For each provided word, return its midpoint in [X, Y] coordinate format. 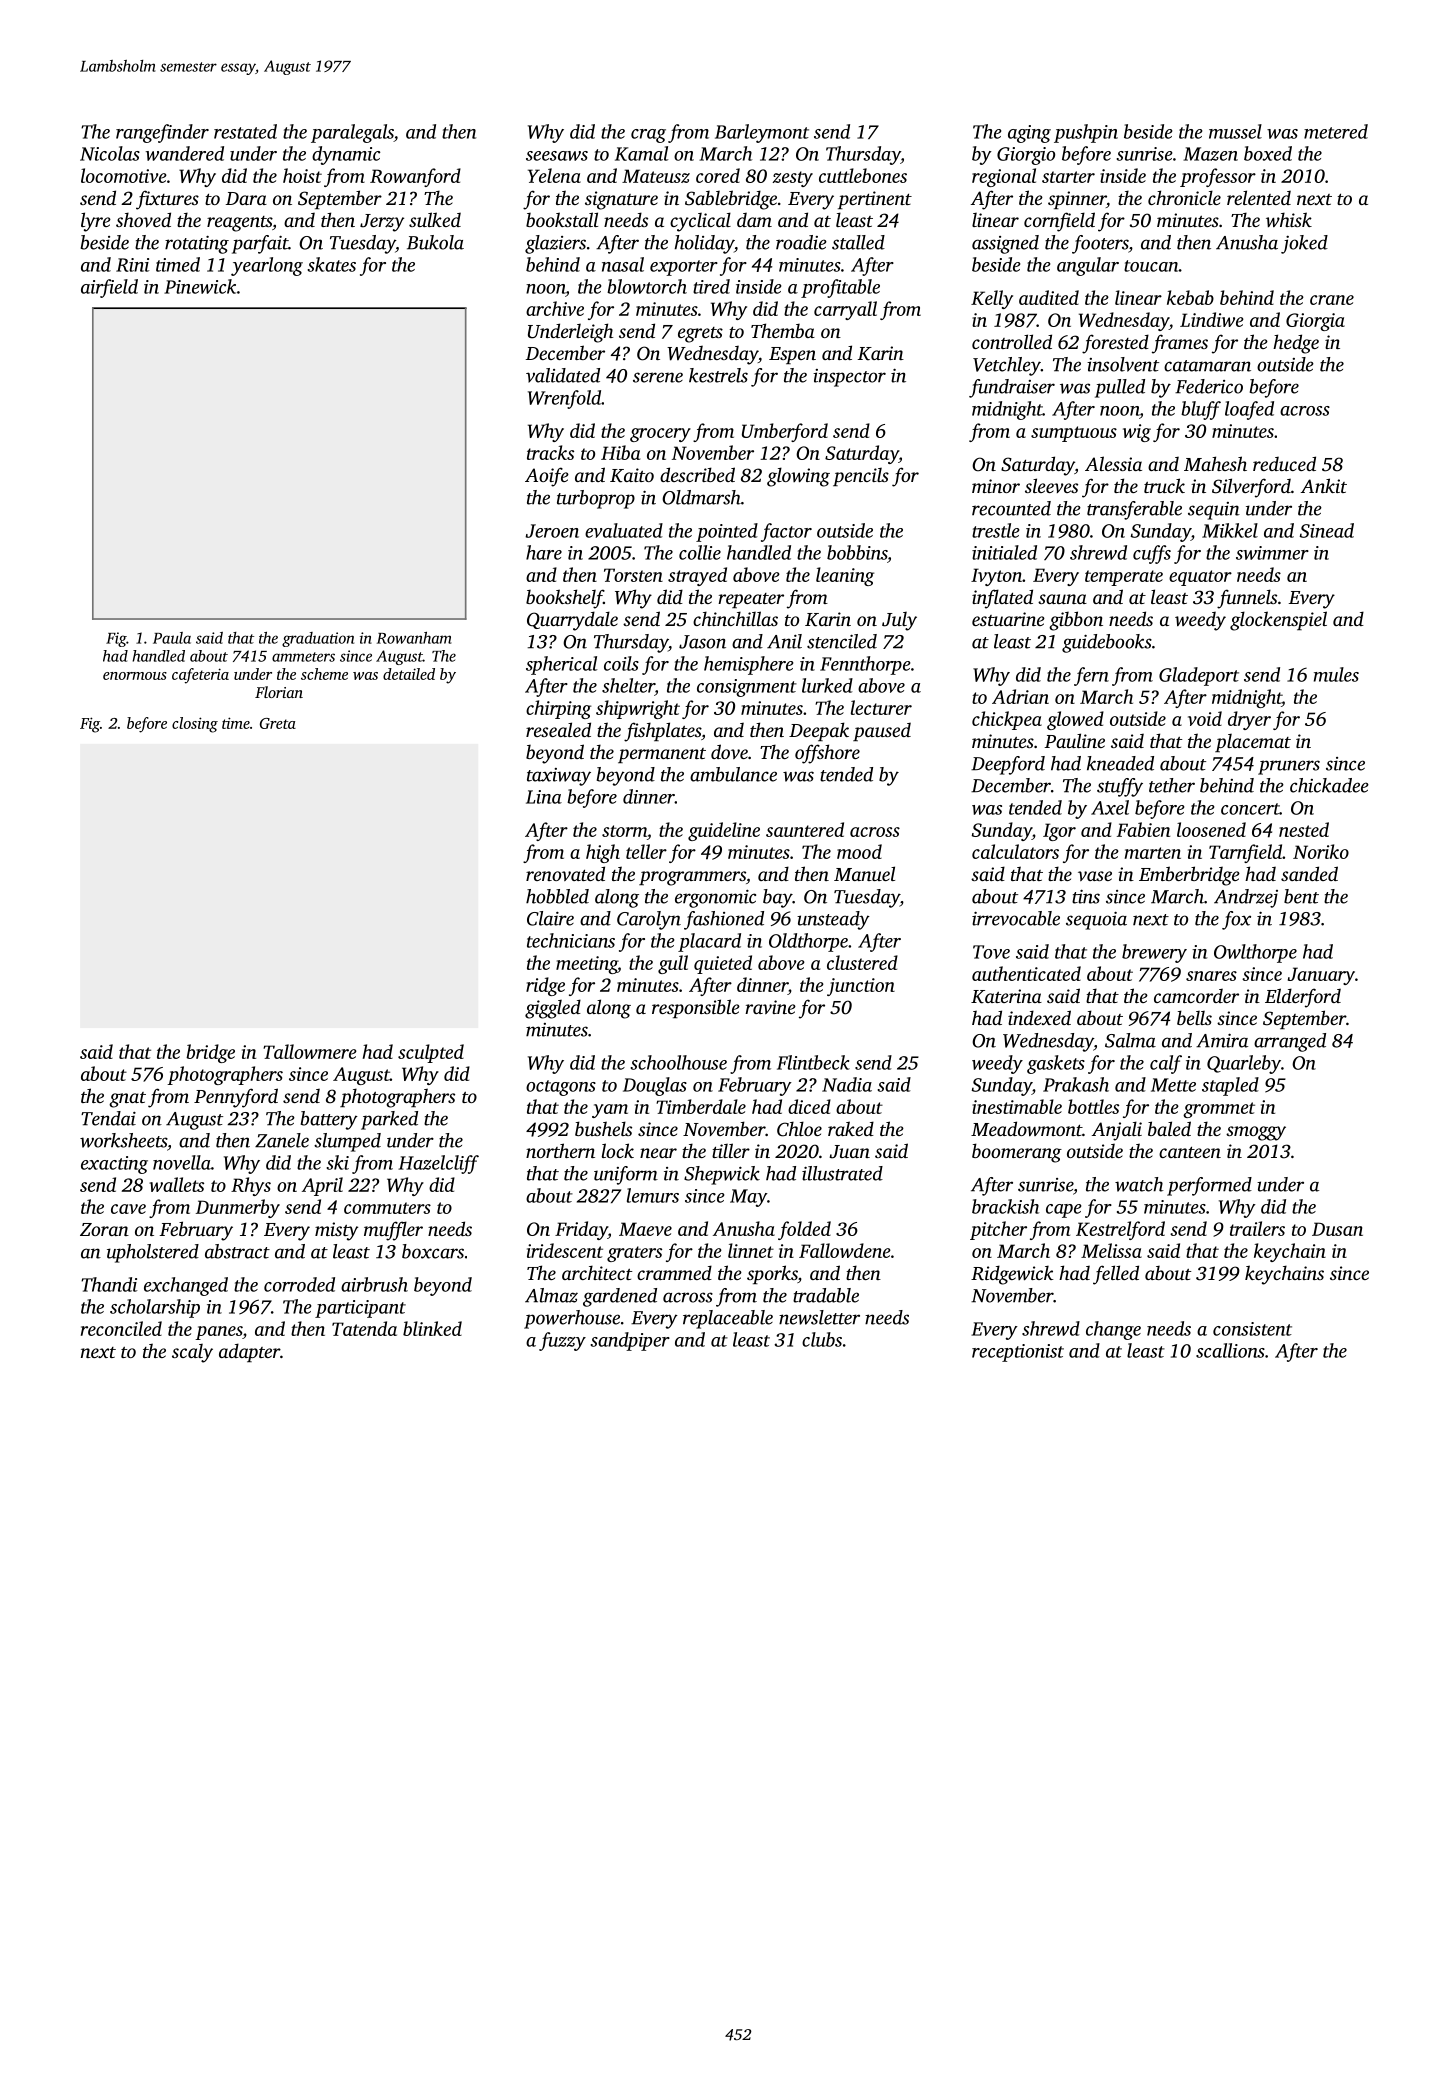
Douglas [655, 1086]
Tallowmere [310, 1051]
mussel [1235, 131]
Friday [581, 1230]
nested [1304, 829]
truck [1164, 485]
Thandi [109, 1284]
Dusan [1337, 1229]
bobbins [857, 552]
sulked [435, 219]
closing [195, 725]
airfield [109, 288]
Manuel [864, 873]
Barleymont [762, 133]
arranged [1290, 1042]
